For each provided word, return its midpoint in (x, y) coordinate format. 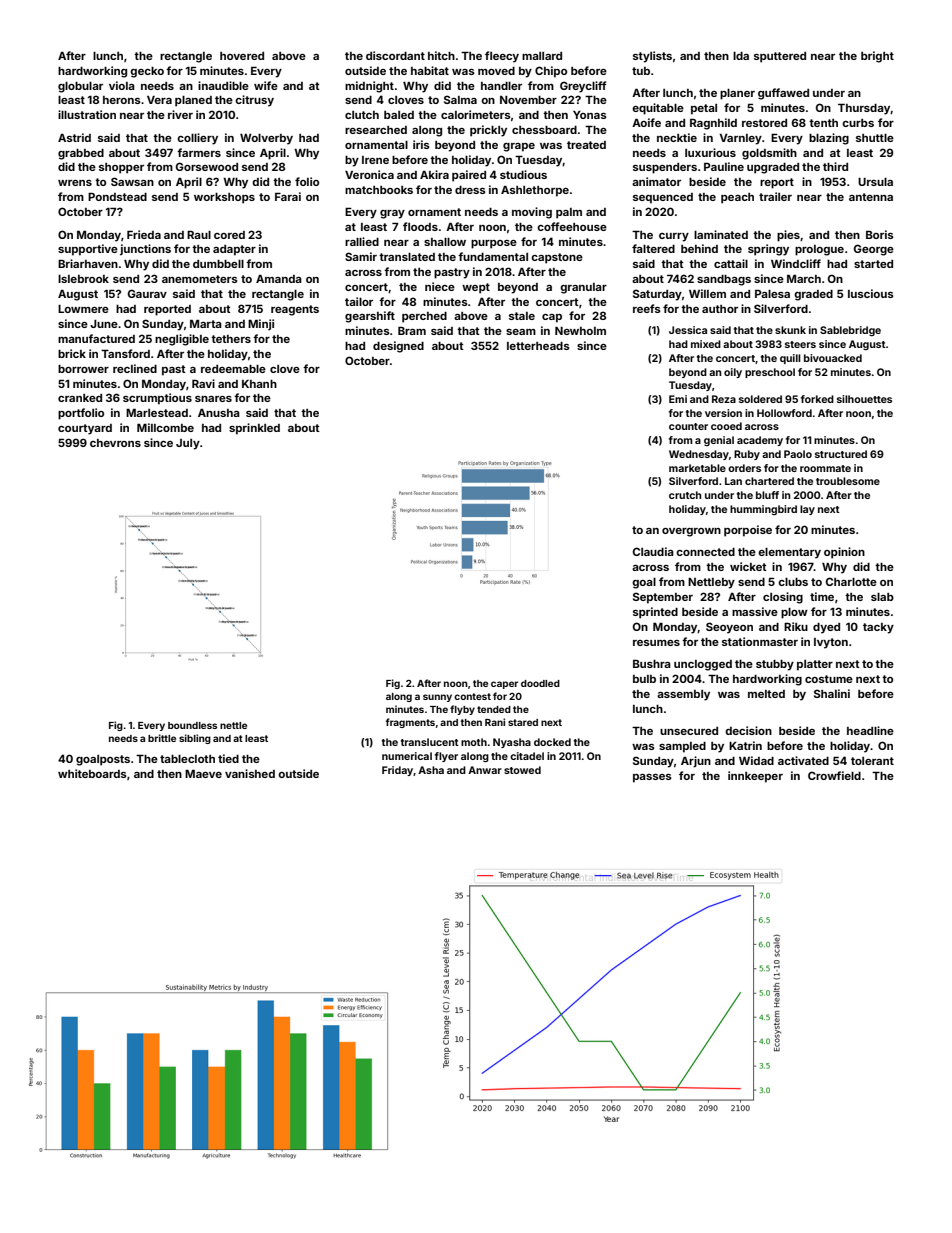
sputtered (780, 57)
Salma (460, 99)
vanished (250, 773)
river (180, 114)
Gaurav (147, 293)
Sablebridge (850, 331)
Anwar (485, 770)
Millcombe (165, 427)
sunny (437, 698)
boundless (192, 725)
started (873, 264)
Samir (361, 256)
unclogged (703, 665)
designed (398, 347)
